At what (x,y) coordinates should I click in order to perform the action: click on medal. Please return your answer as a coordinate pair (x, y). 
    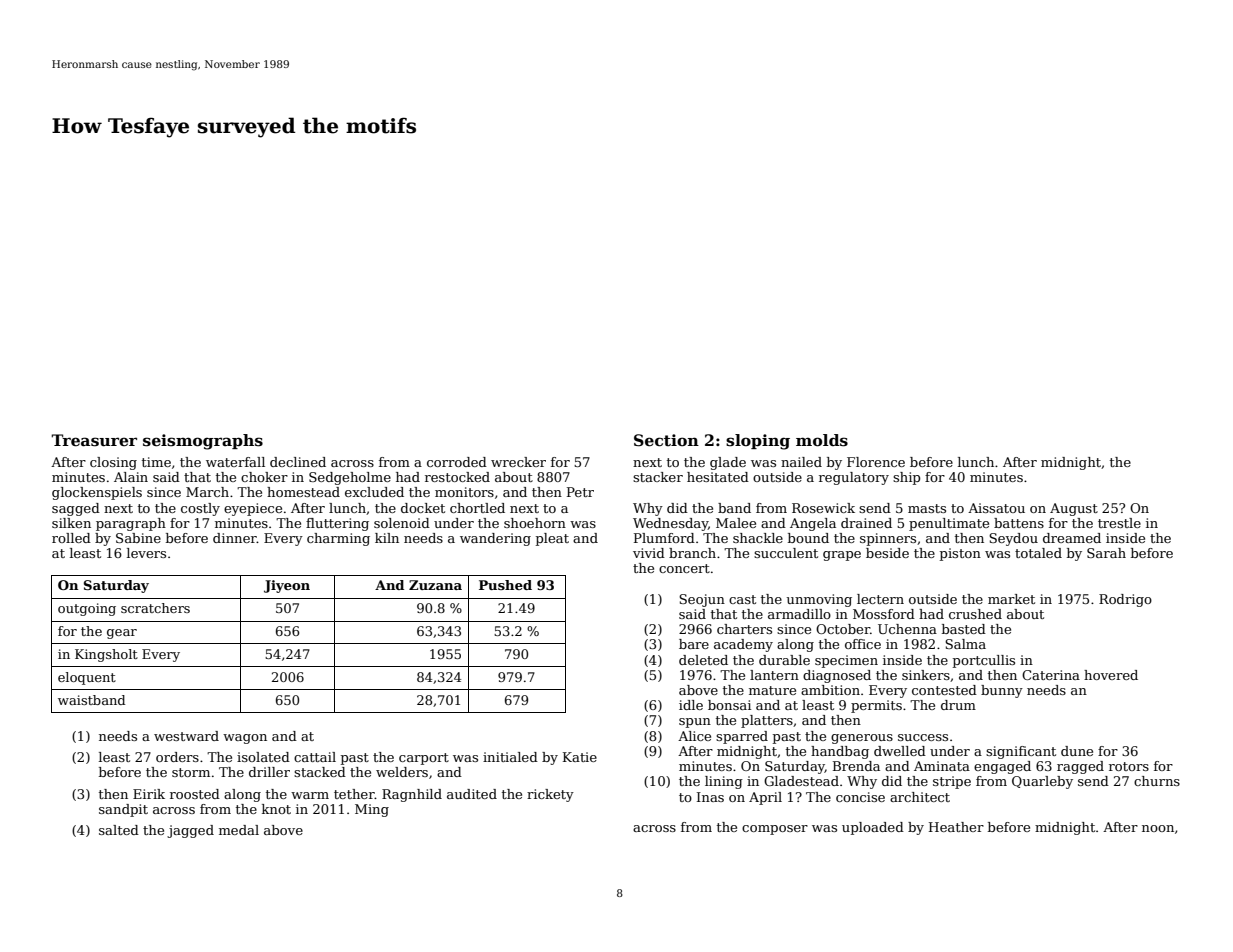
    Looking at the image, I should click on (239, 830).
